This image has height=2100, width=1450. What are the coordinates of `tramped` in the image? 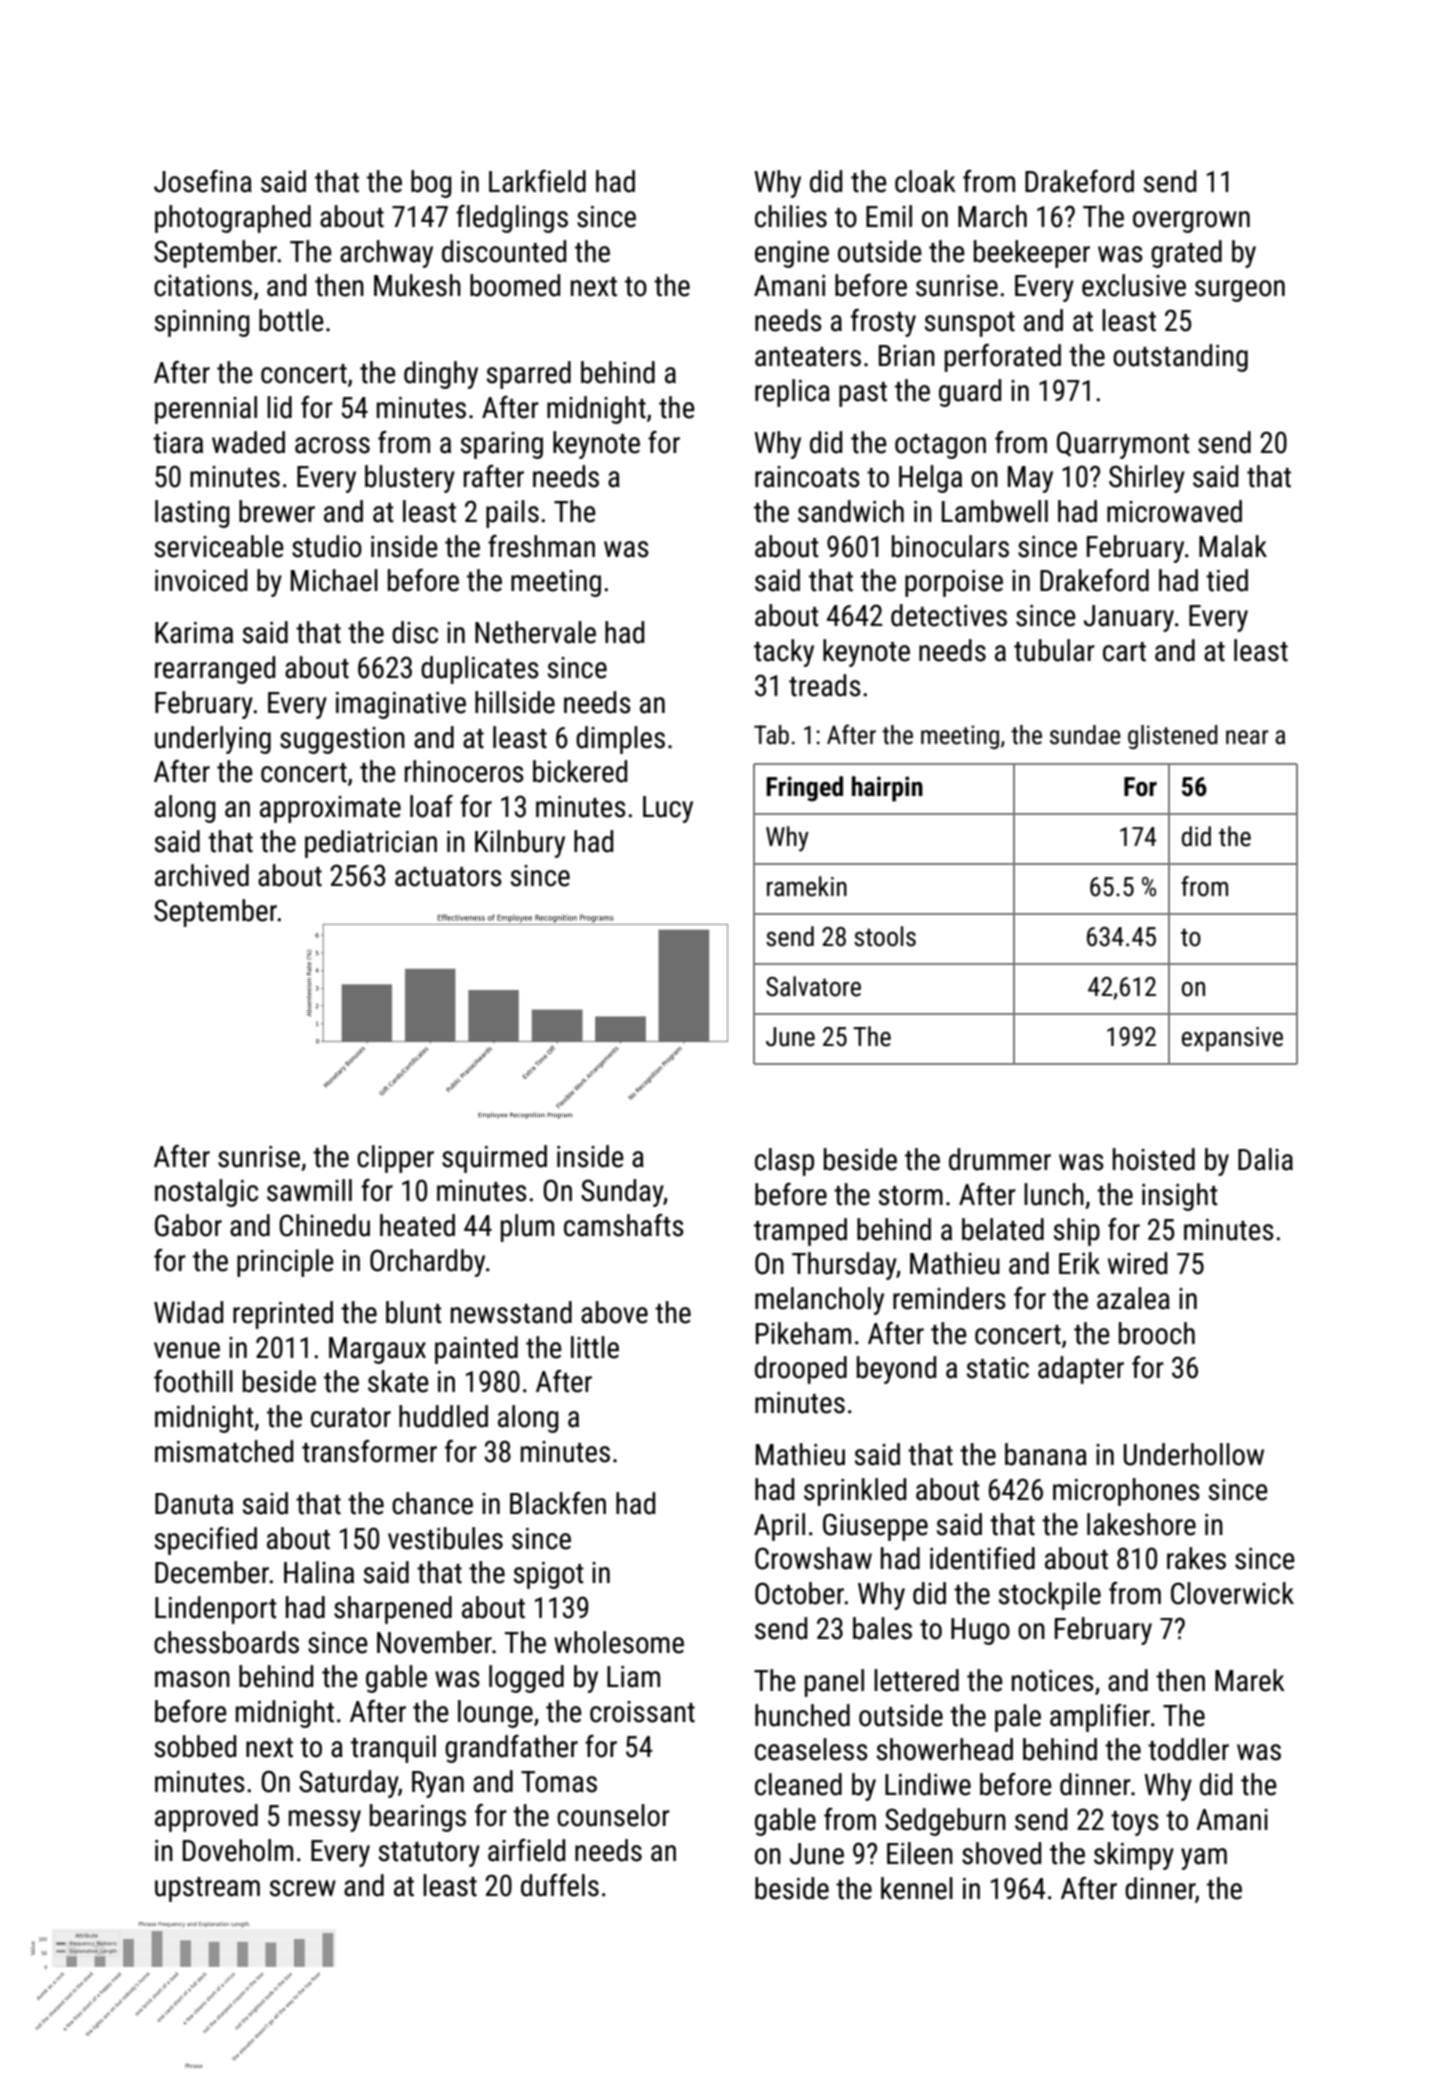 It's located at (800, 1232).
